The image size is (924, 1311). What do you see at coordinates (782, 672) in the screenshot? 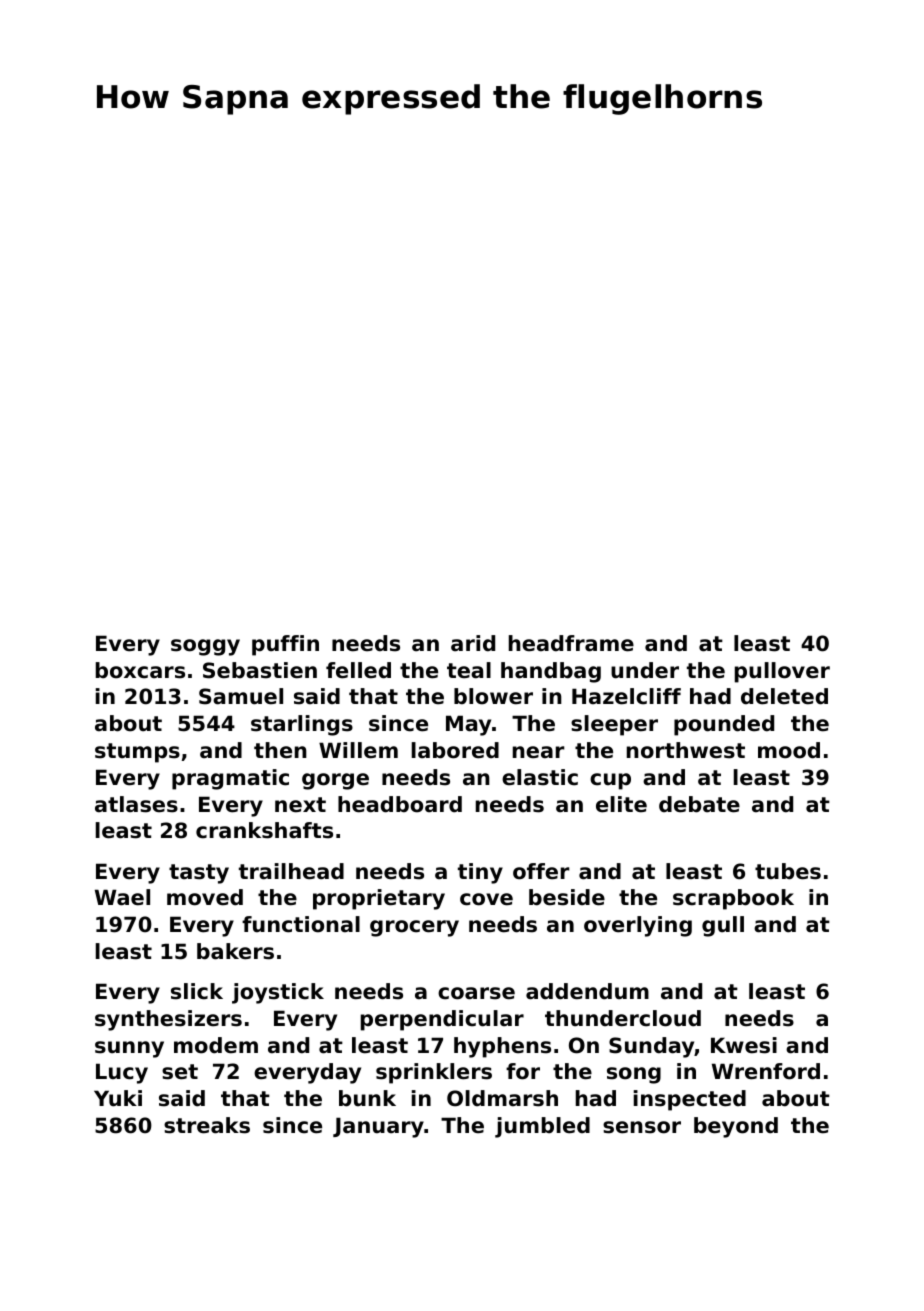
I see `pullover` at bounding box center [782, 672].
